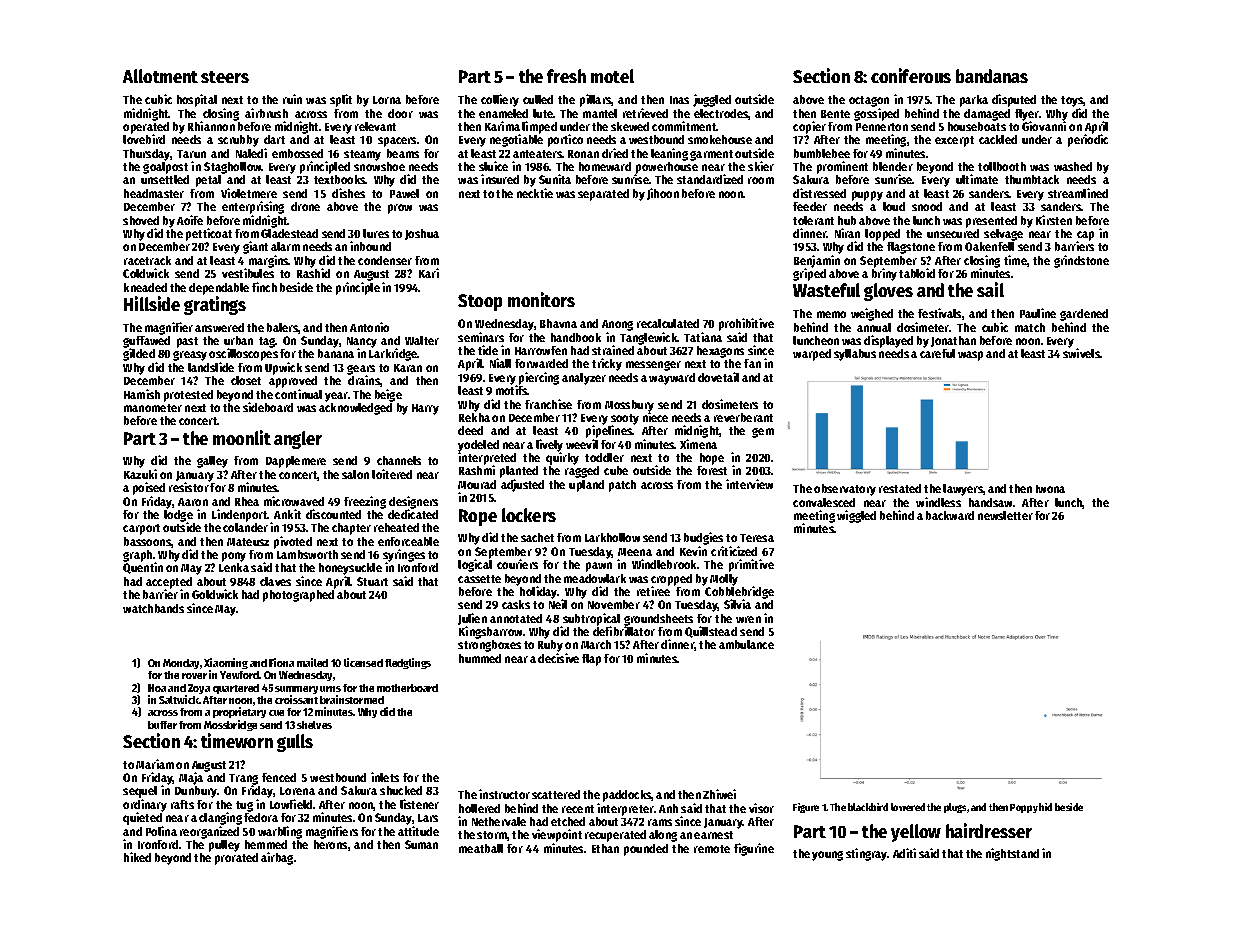 This screenshot has height=952, width=1233. What do you see at coordinates (480, 302) in the screenshot?
I see `Stoop` at bounding box center [480, 302].
